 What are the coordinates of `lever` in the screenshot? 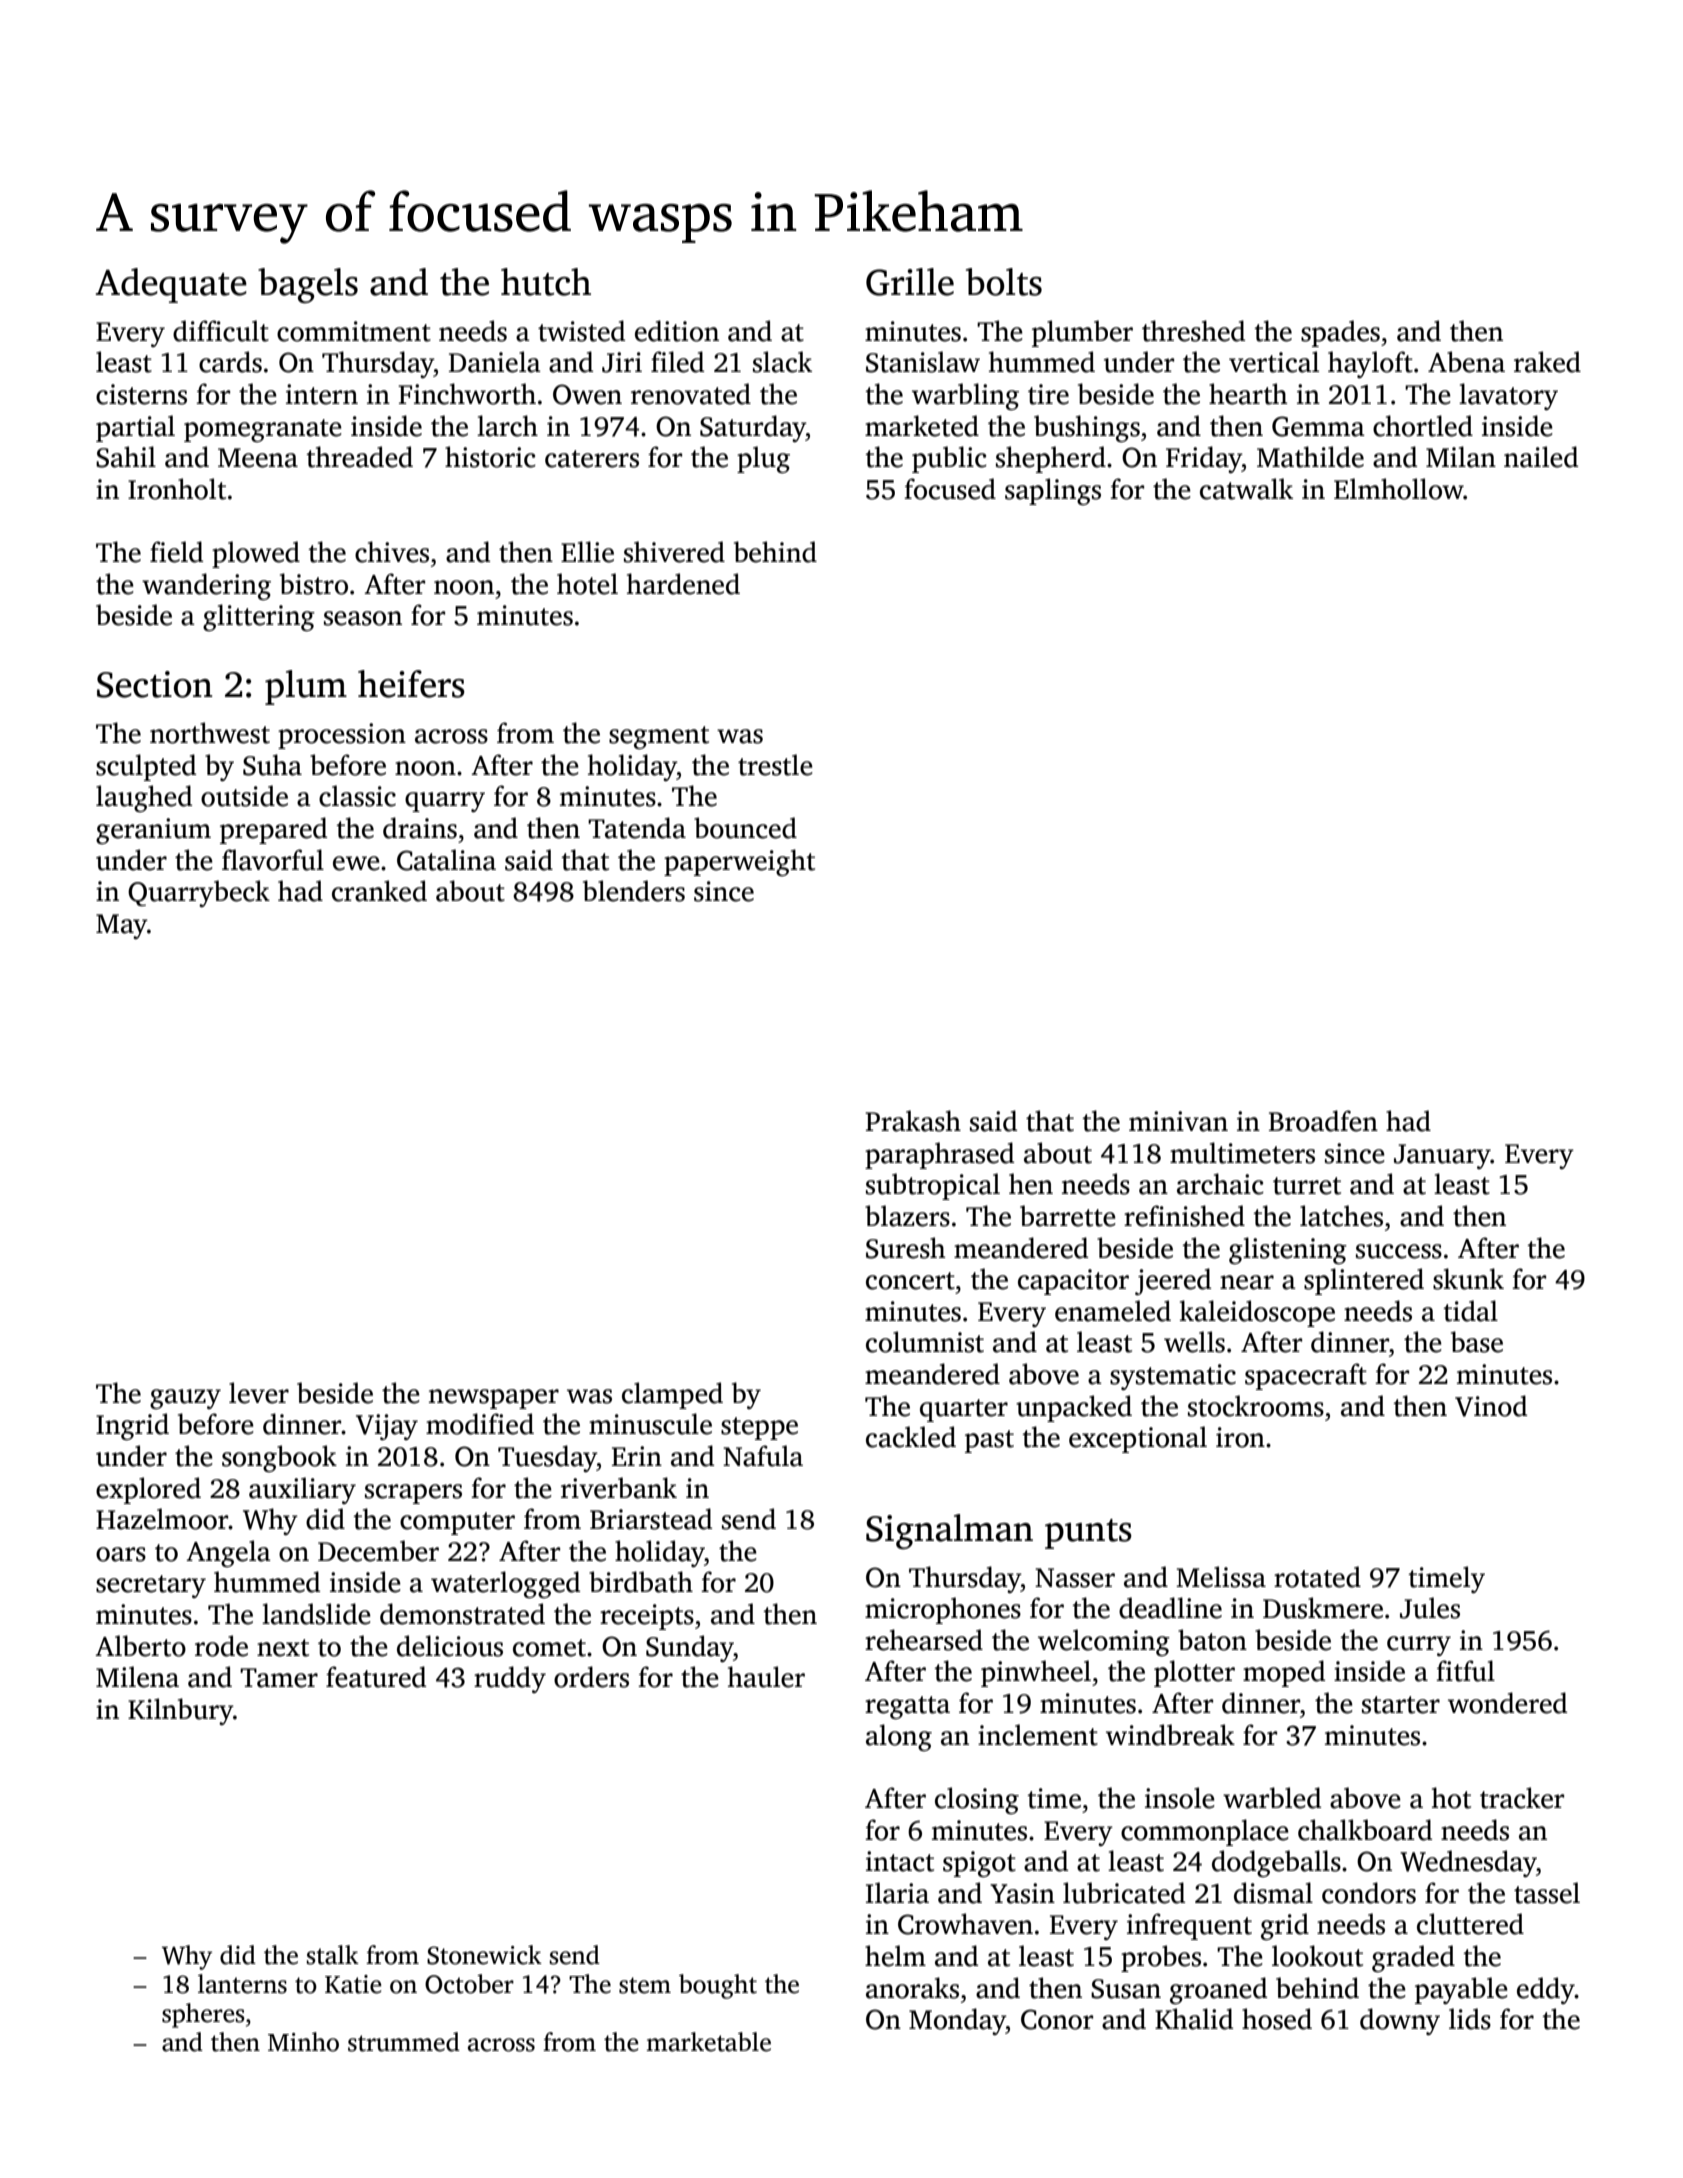 It's located at (259, 1393).
